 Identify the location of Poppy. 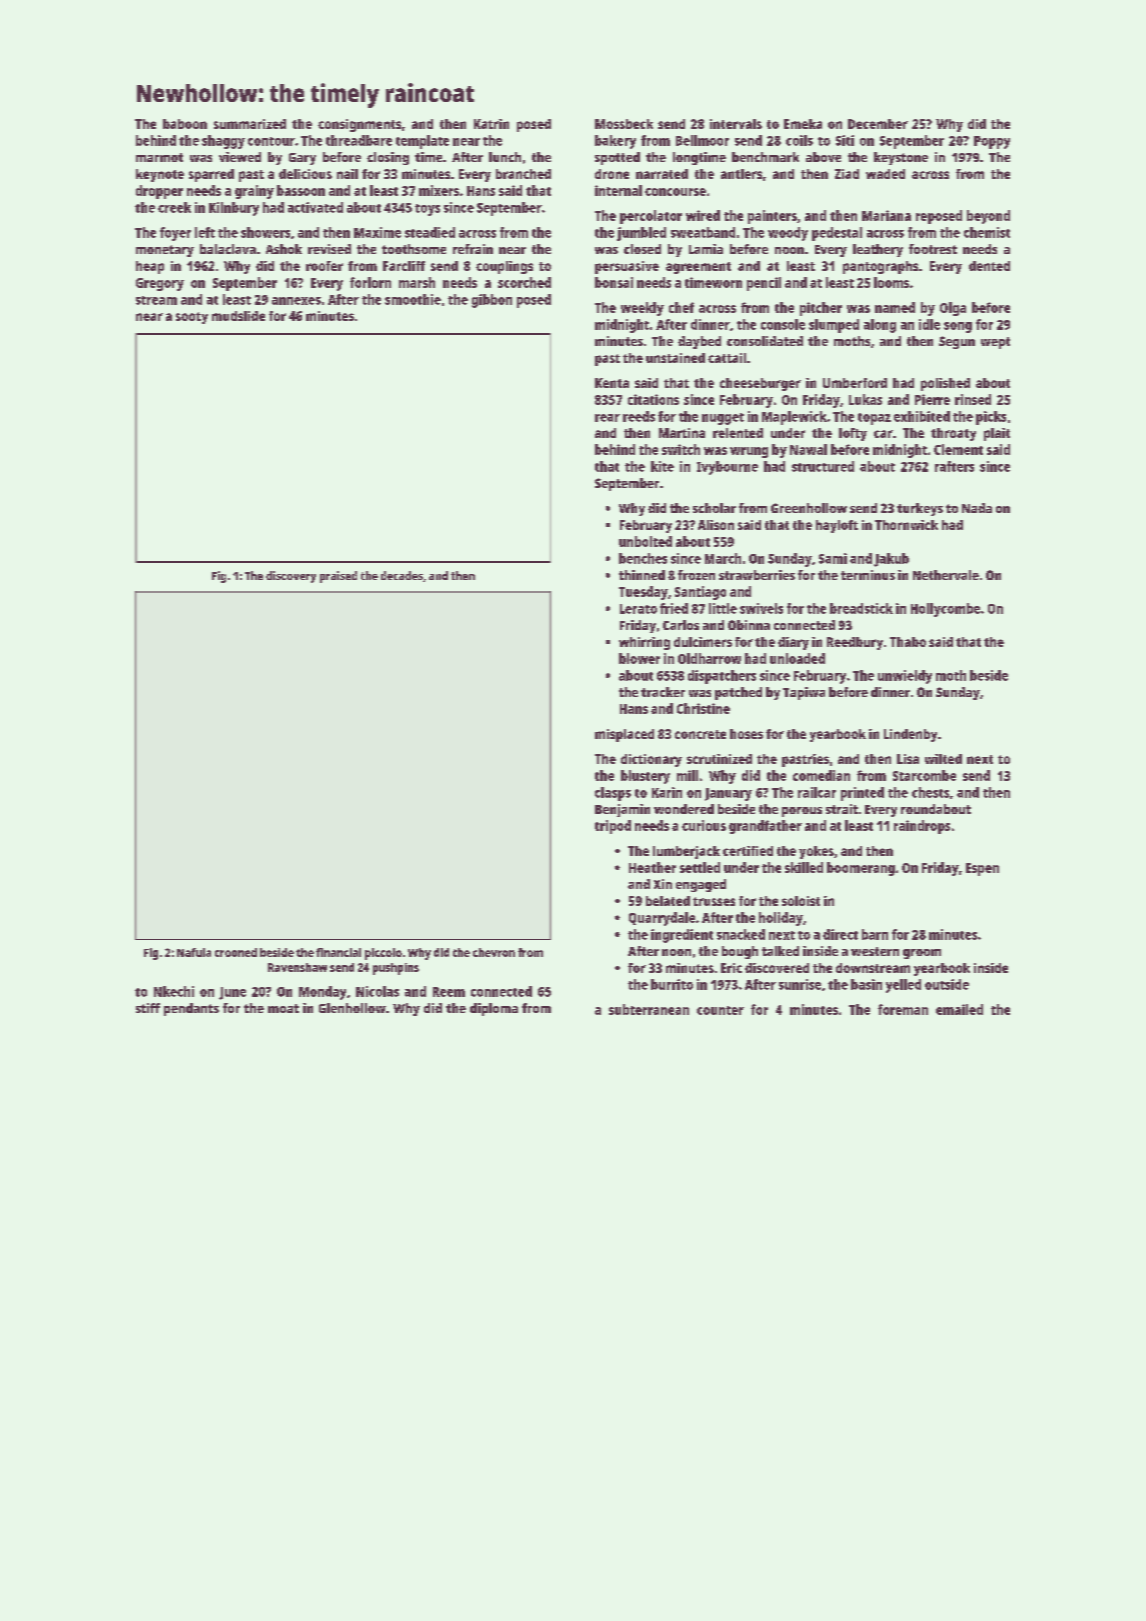
(992, 142).
